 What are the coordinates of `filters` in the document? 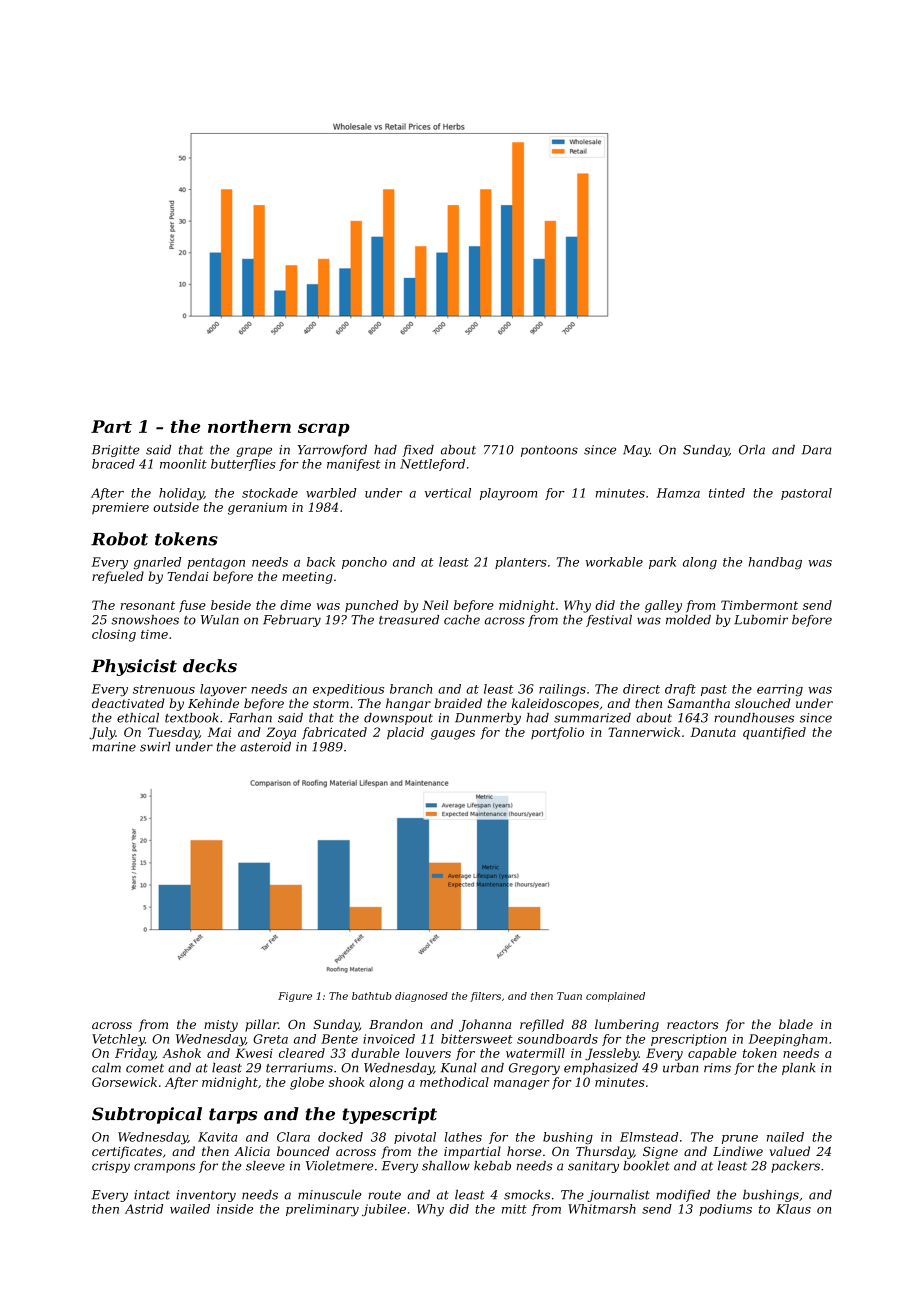 It's located at (485, 997).
